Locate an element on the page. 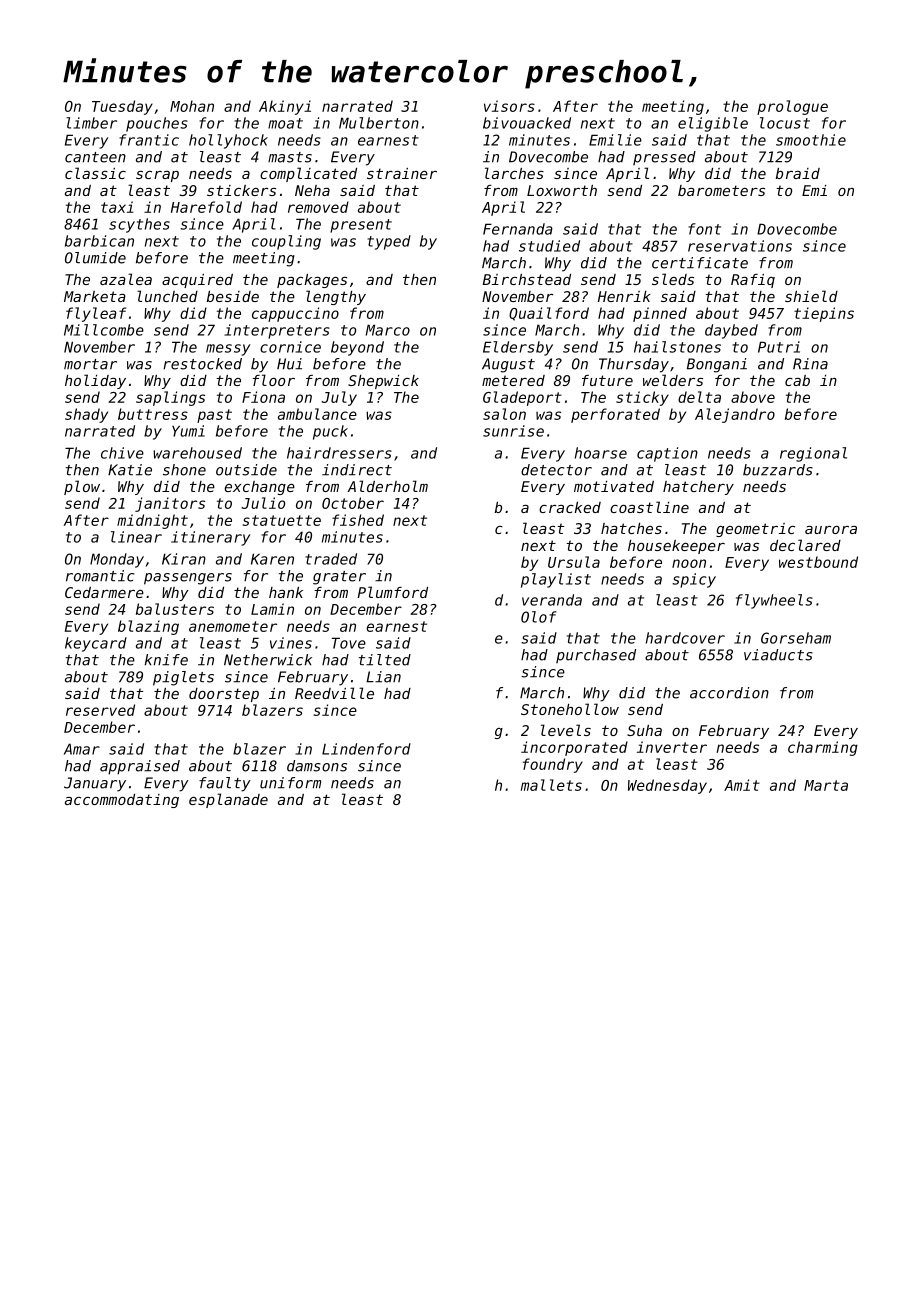  prologue is located at coordinates (792, 107).
